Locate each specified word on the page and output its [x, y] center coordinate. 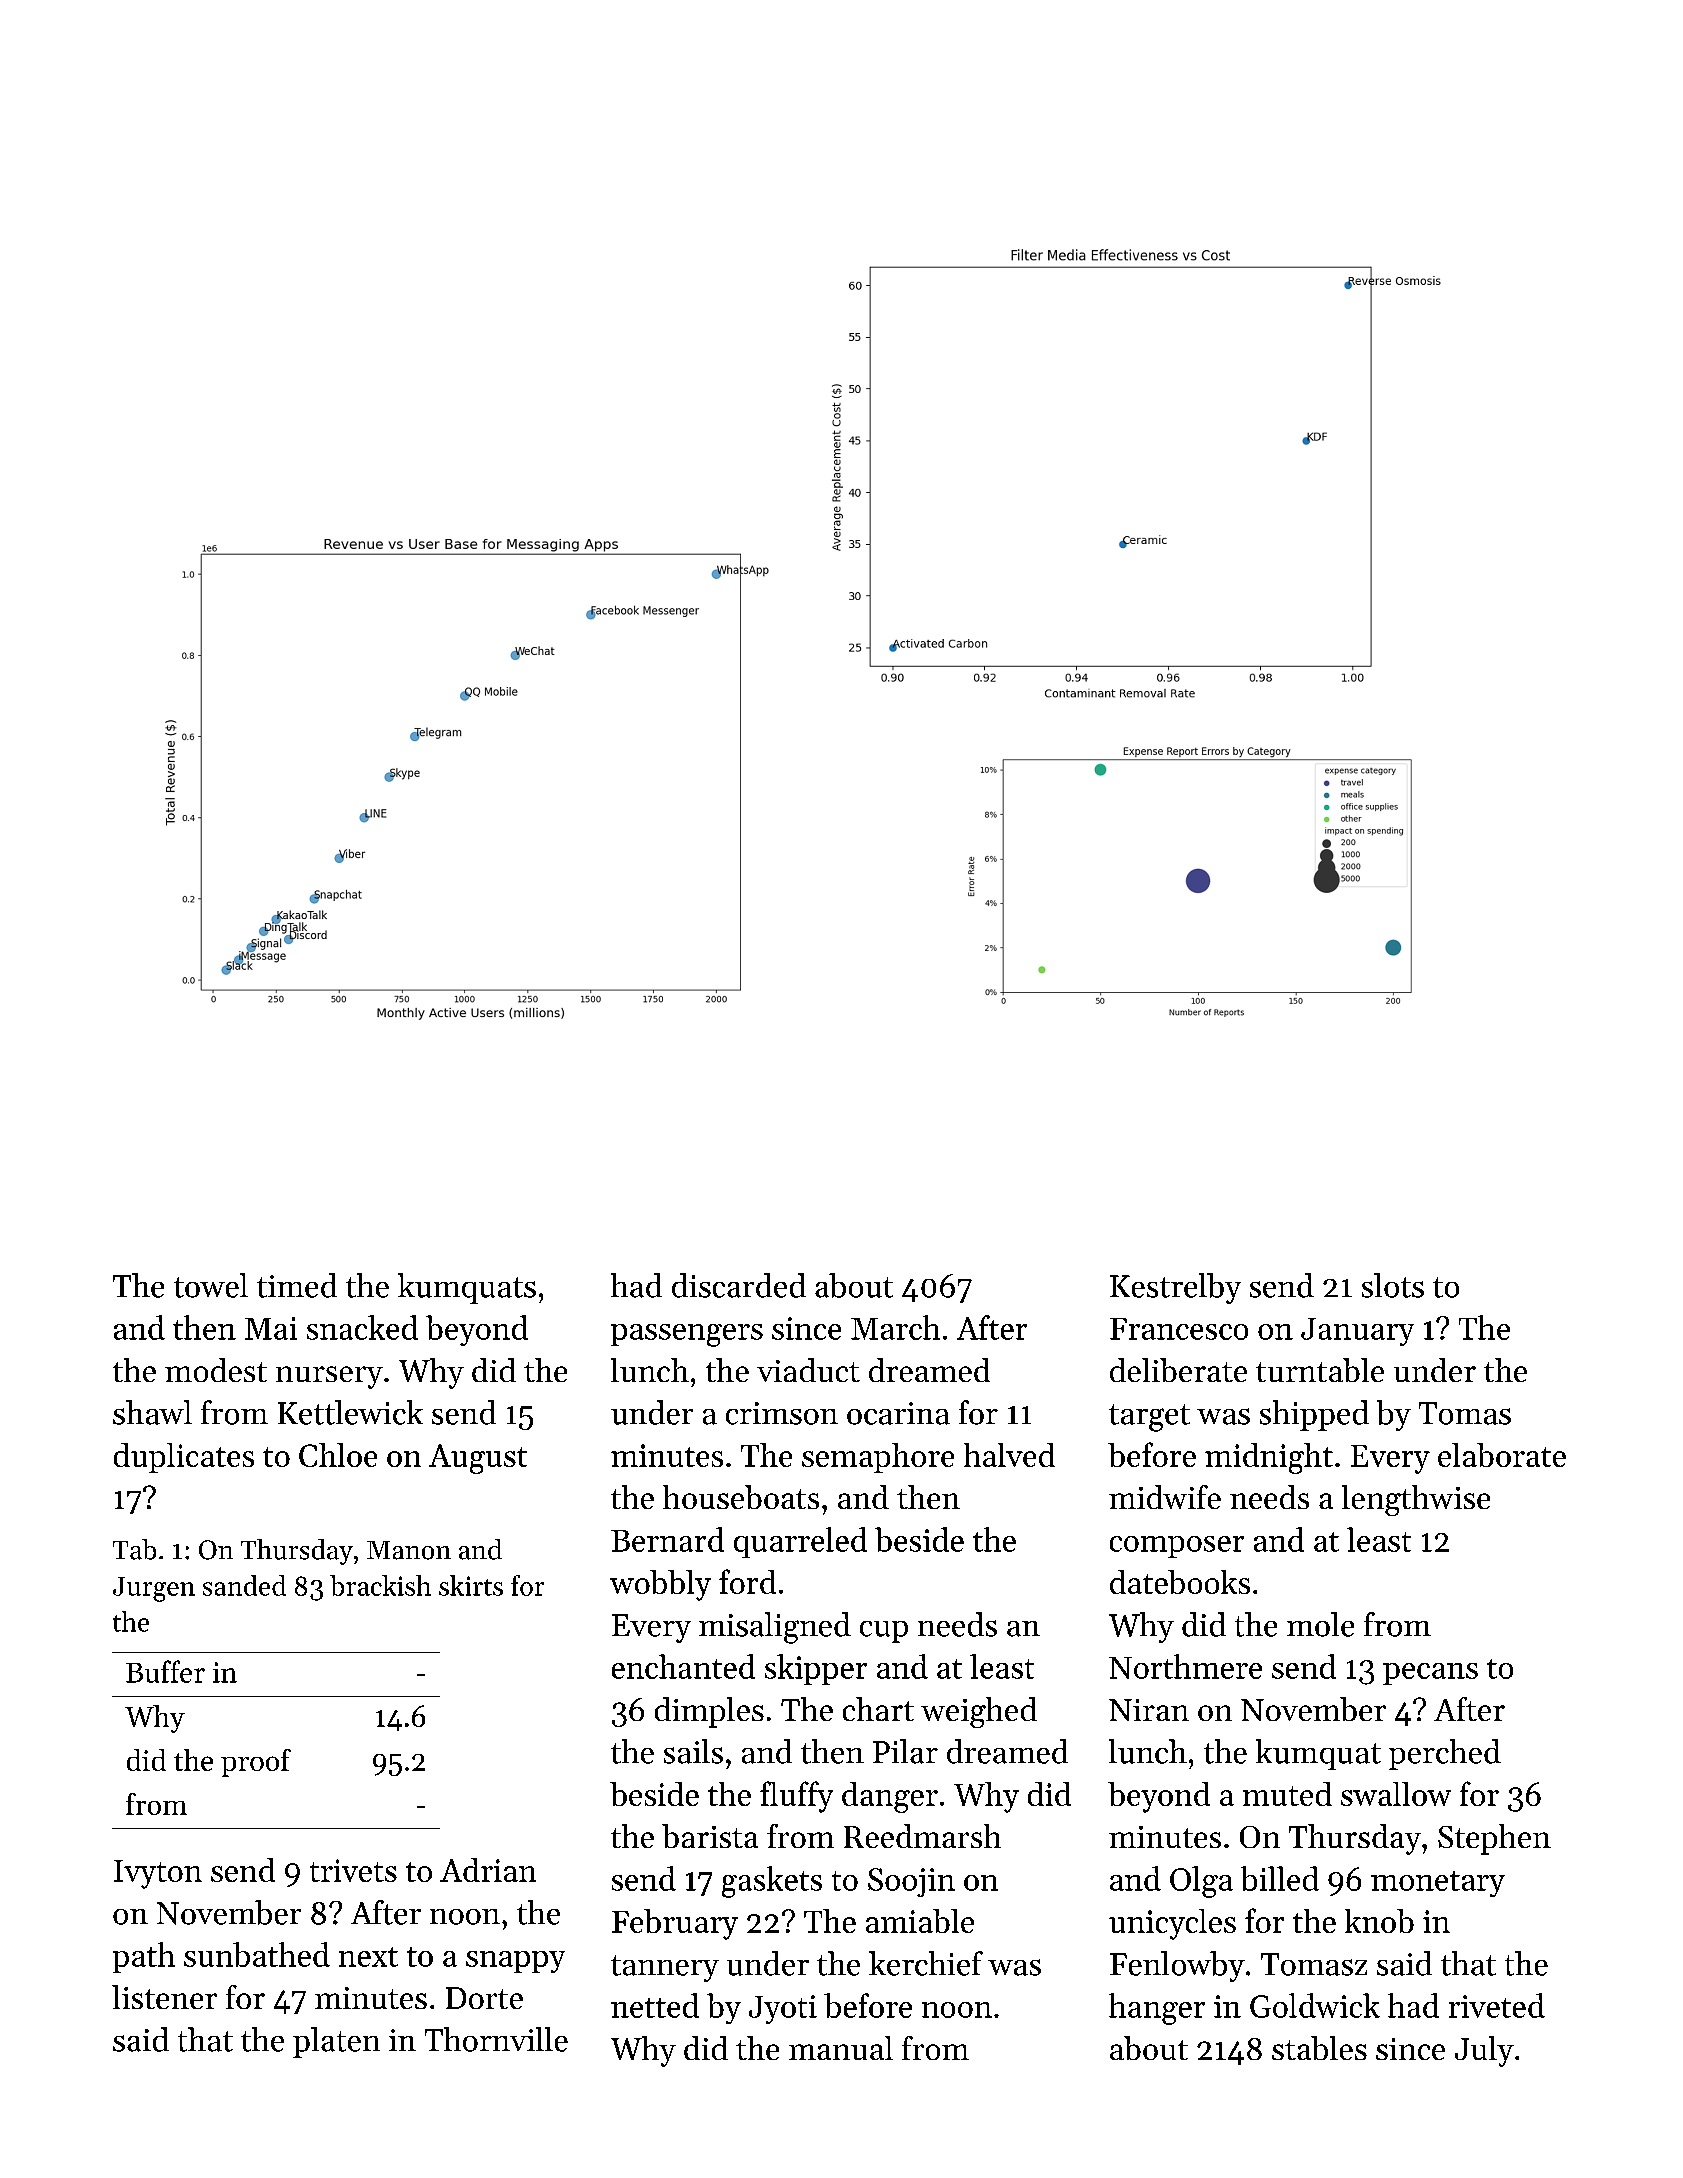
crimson [782, 1413]
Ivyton [158, 1874]
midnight [1269, 1458]
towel [211, 1285]
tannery [665, 1968]
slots [1393, 1285]
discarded [739, 1285]
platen [336, 2042]
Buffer [165, 1671]
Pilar [905, 1751]
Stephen [1494, 1839]
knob [1379, 1921]
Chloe [338, 1455]
